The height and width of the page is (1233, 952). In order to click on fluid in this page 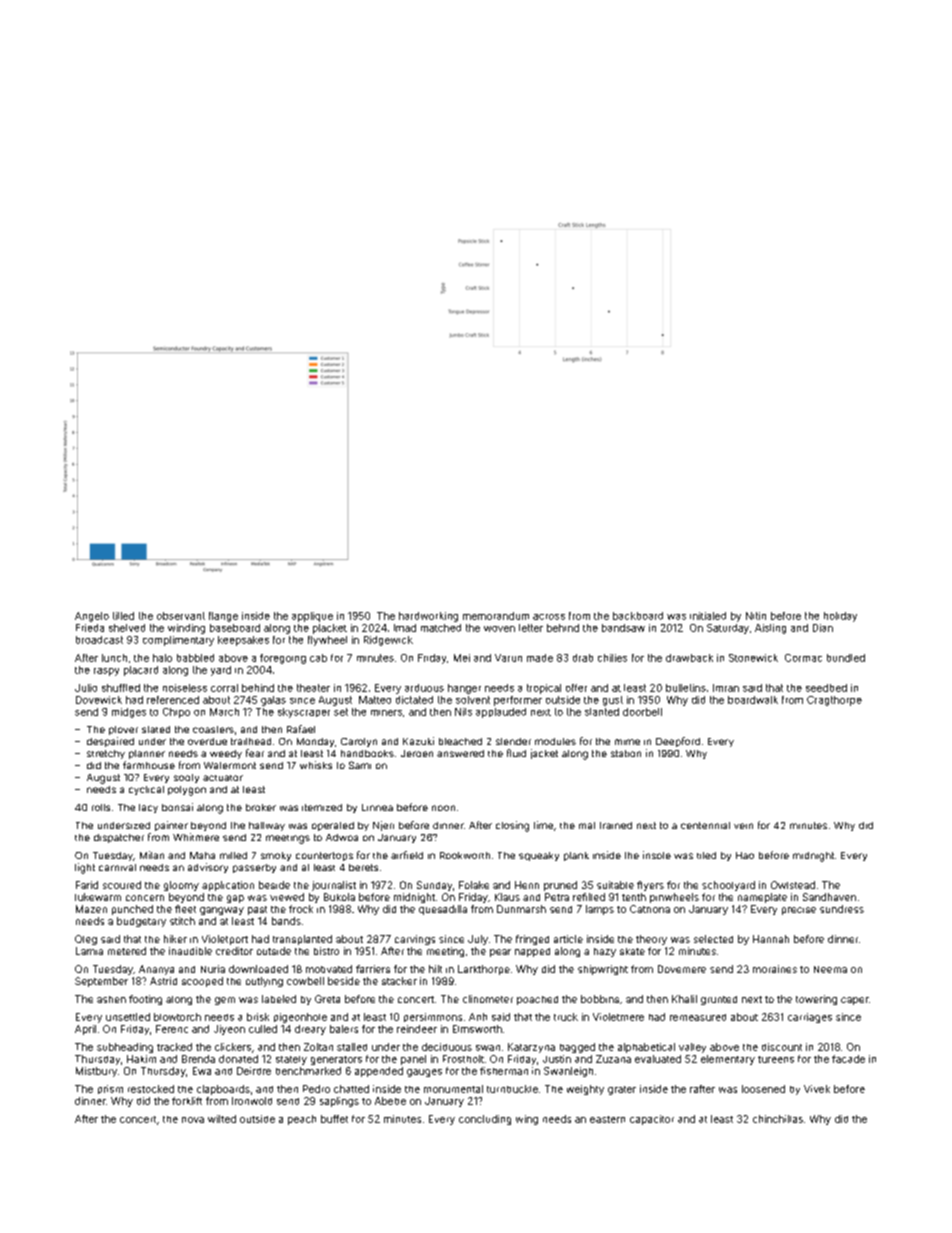, I will do `click(516, 753)`.
